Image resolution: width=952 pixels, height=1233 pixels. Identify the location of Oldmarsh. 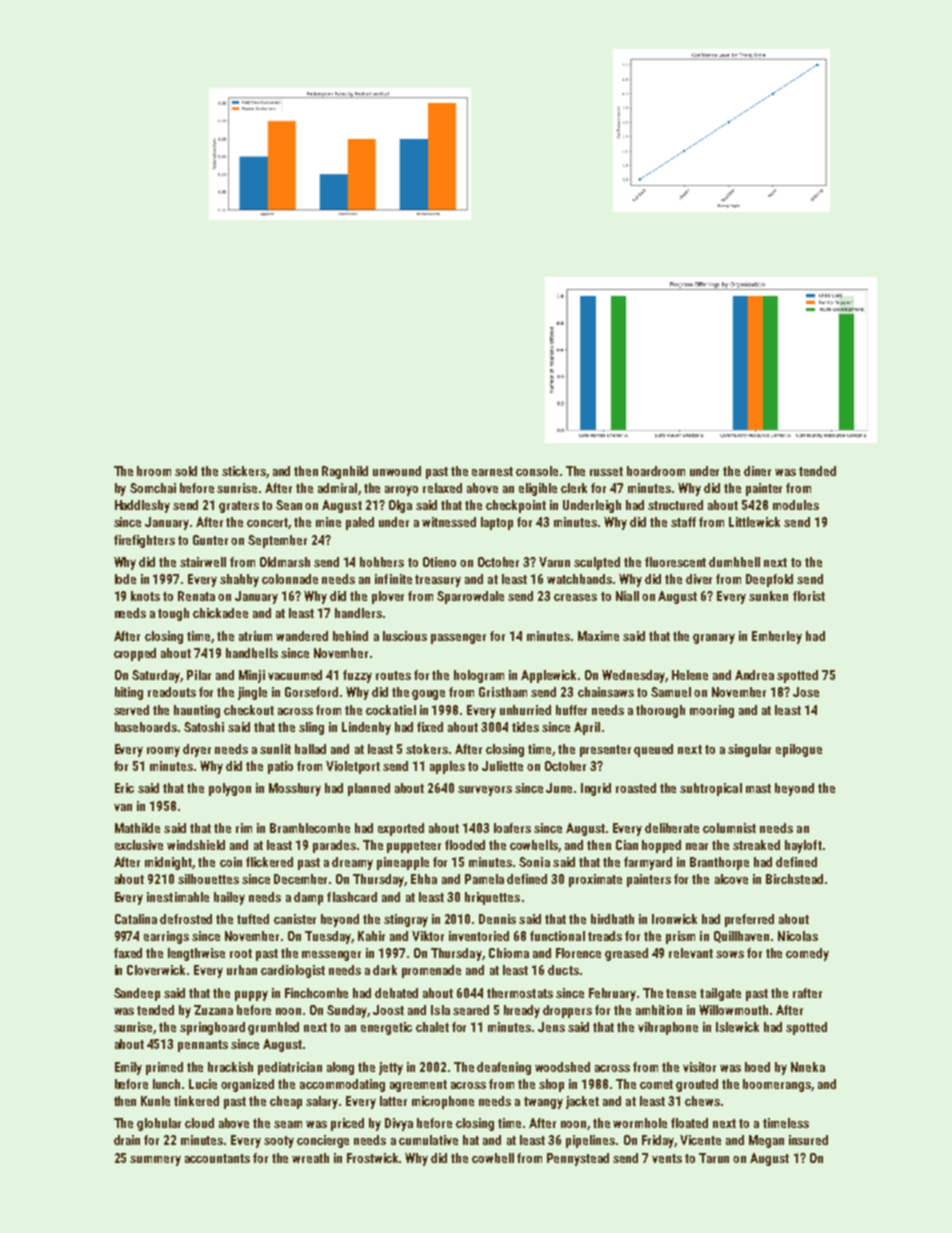
(285, 562).
